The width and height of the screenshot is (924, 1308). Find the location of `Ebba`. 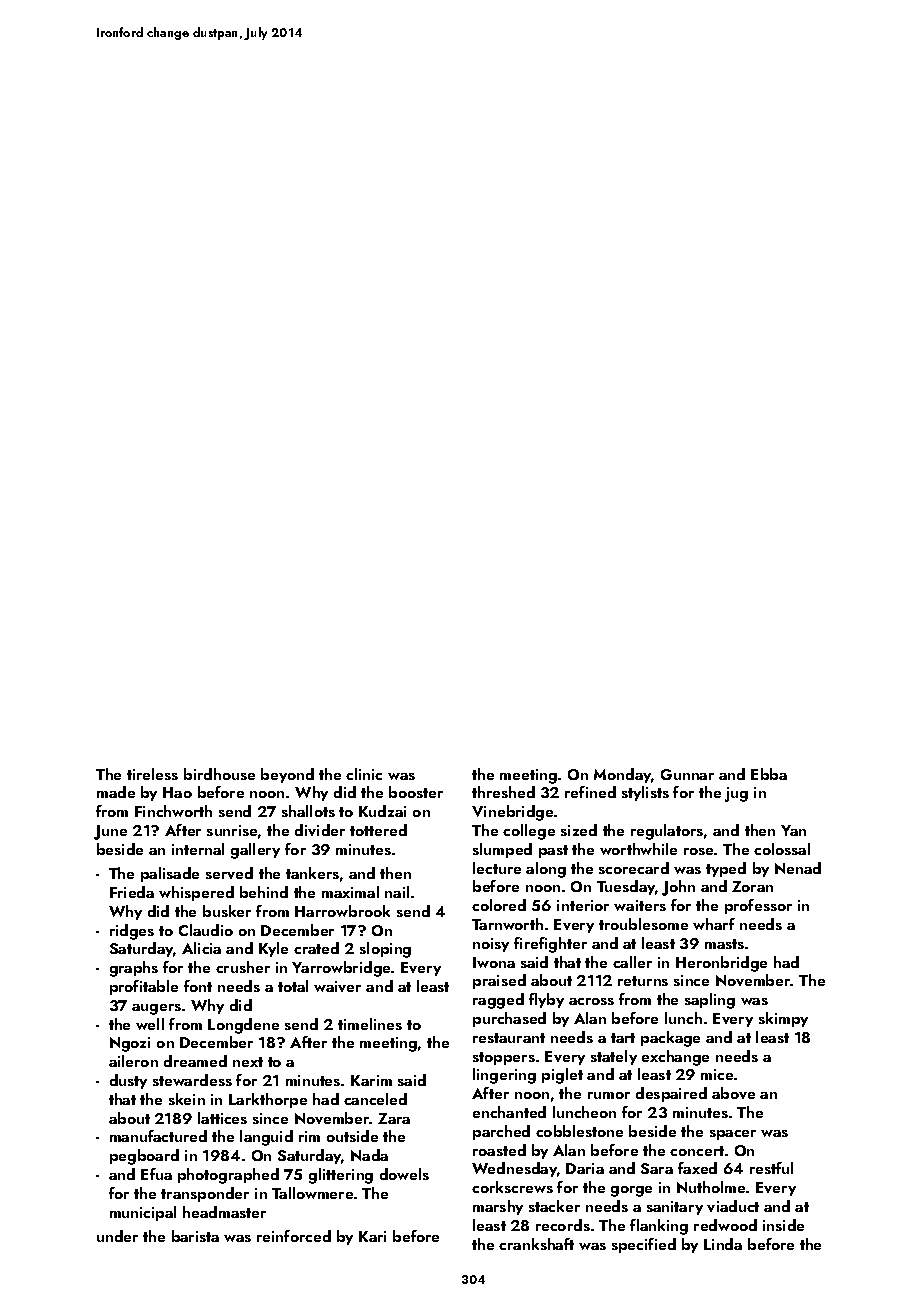

Ebba is located at coordinates (769, 774).
